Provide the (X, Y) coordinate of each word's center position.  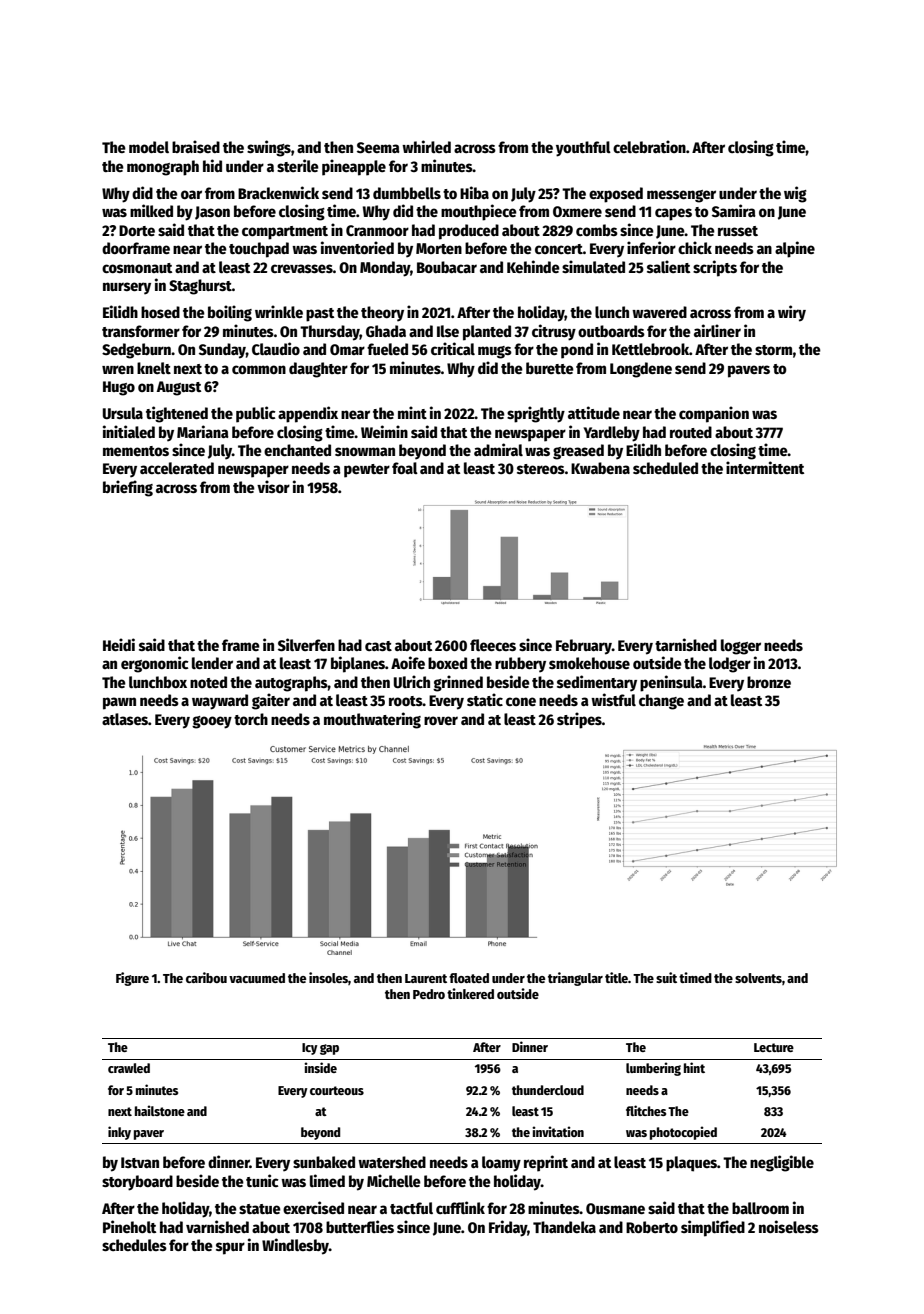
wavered (659, 312)
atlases (125, 719)
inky (119, 1133)
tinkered (470, 993)
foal (405, 468)
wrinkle (279, 311)
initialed (129, 431)
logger (741, 647)
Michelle (394, 1180)
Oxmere (577, 211)
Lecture (774, 1047)
